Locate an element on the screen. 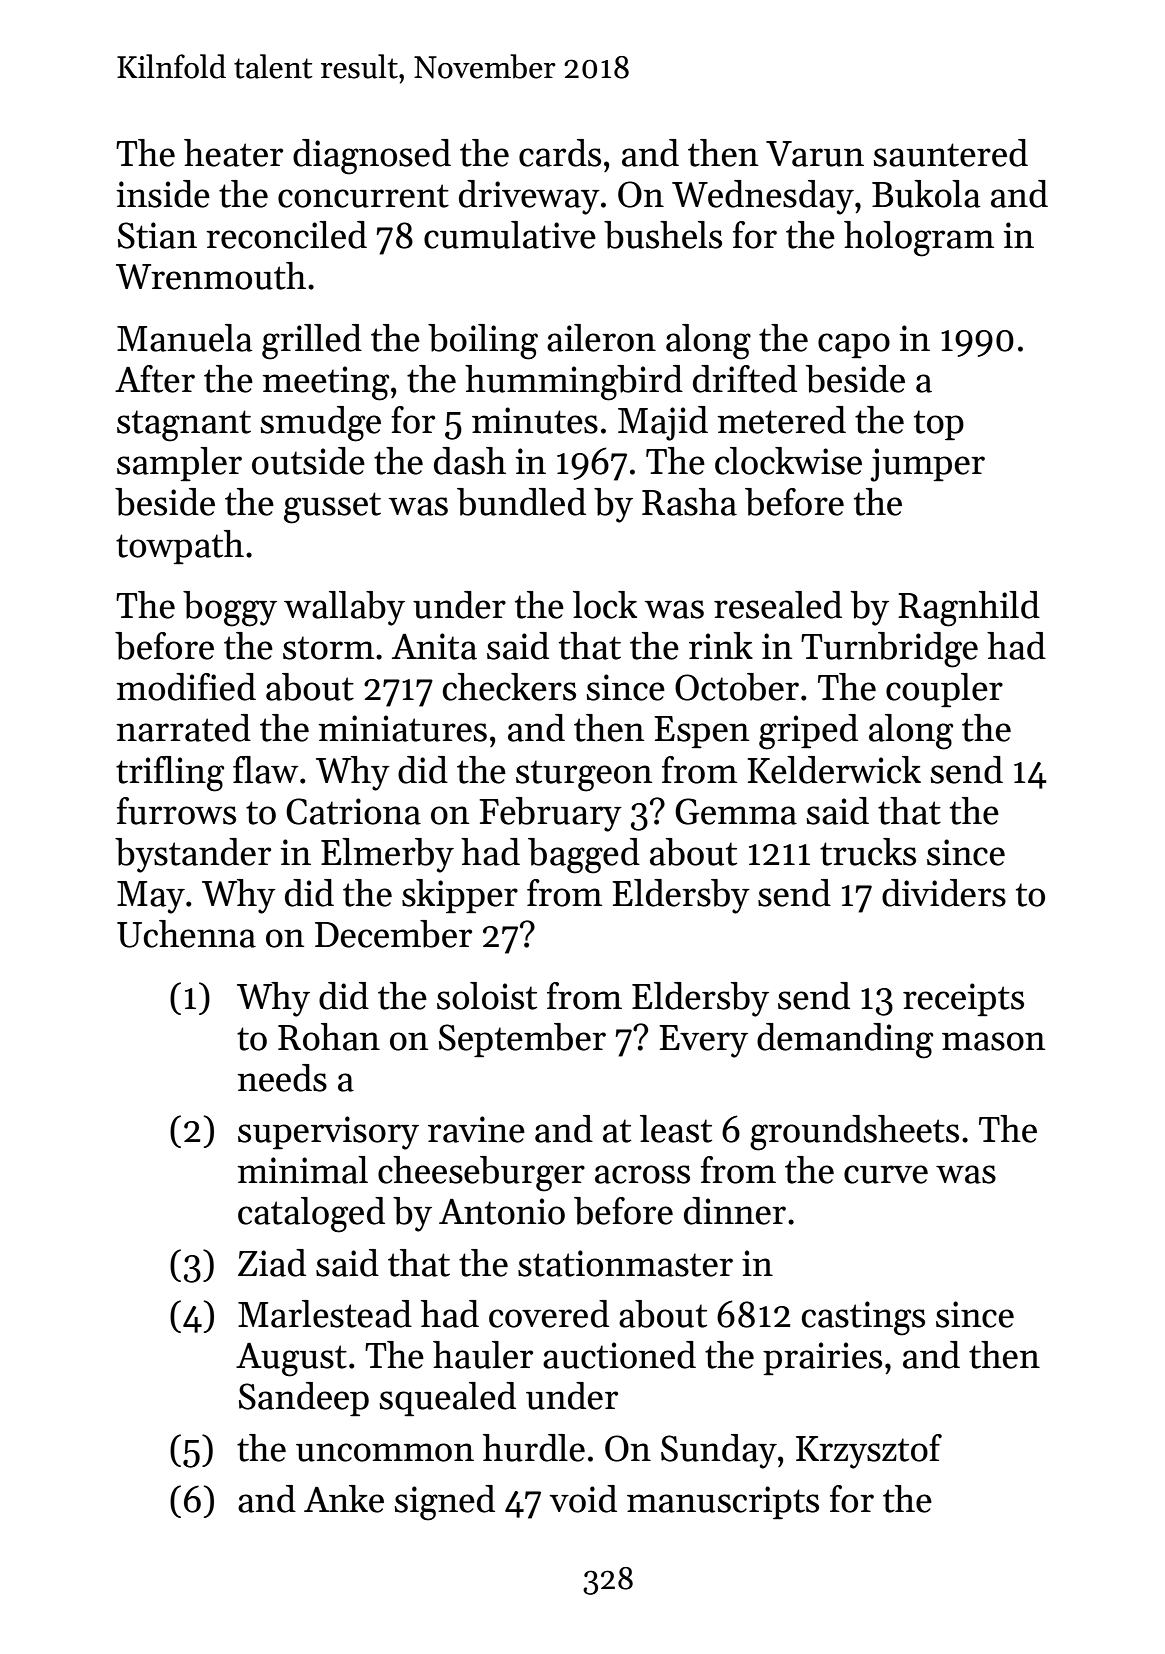 The width and height of the screenshot is (1165, 1654). sauntered is located at coordinates (951, 153).
